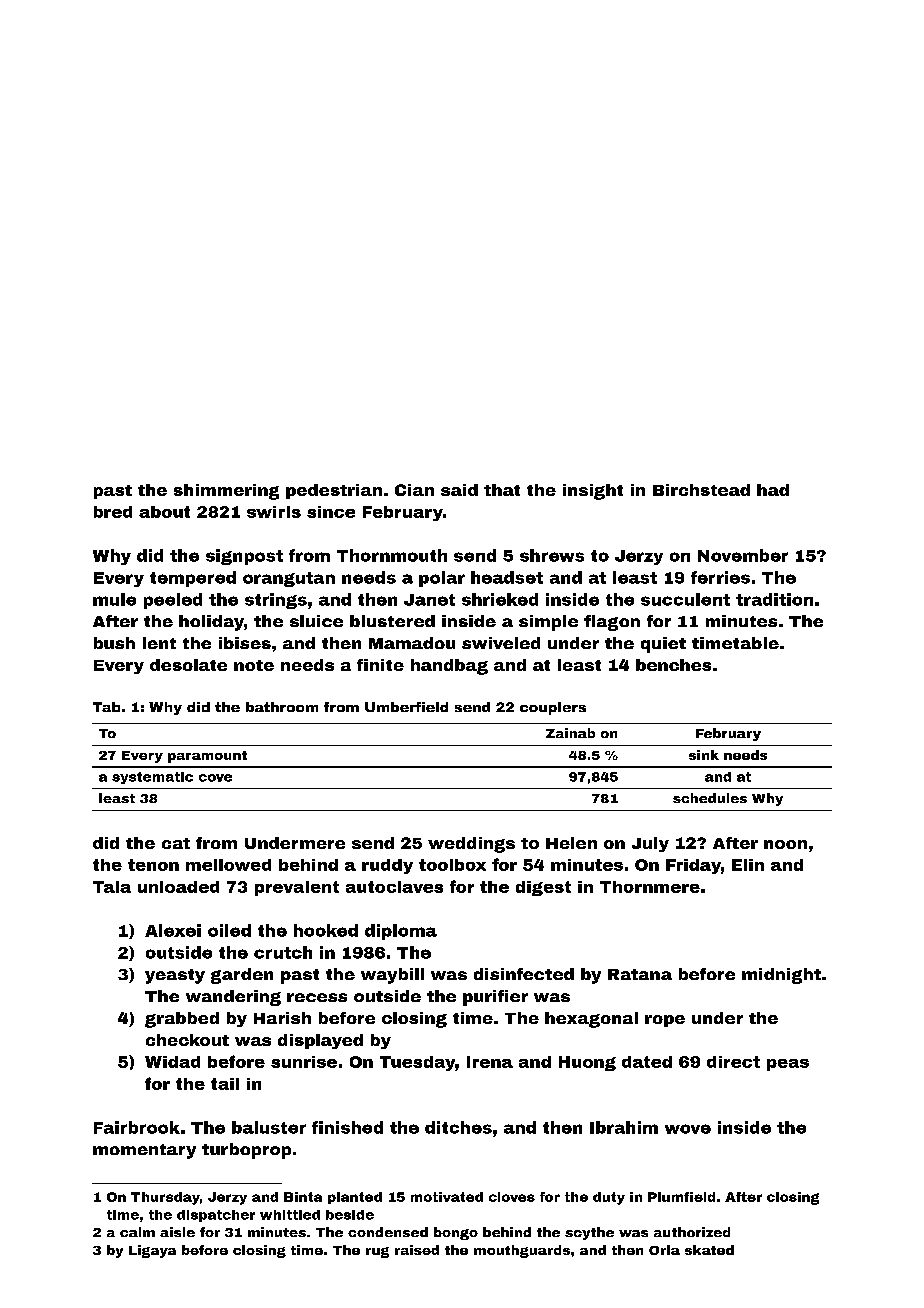  I want to click on hexagonal, so click(591, 1020).
